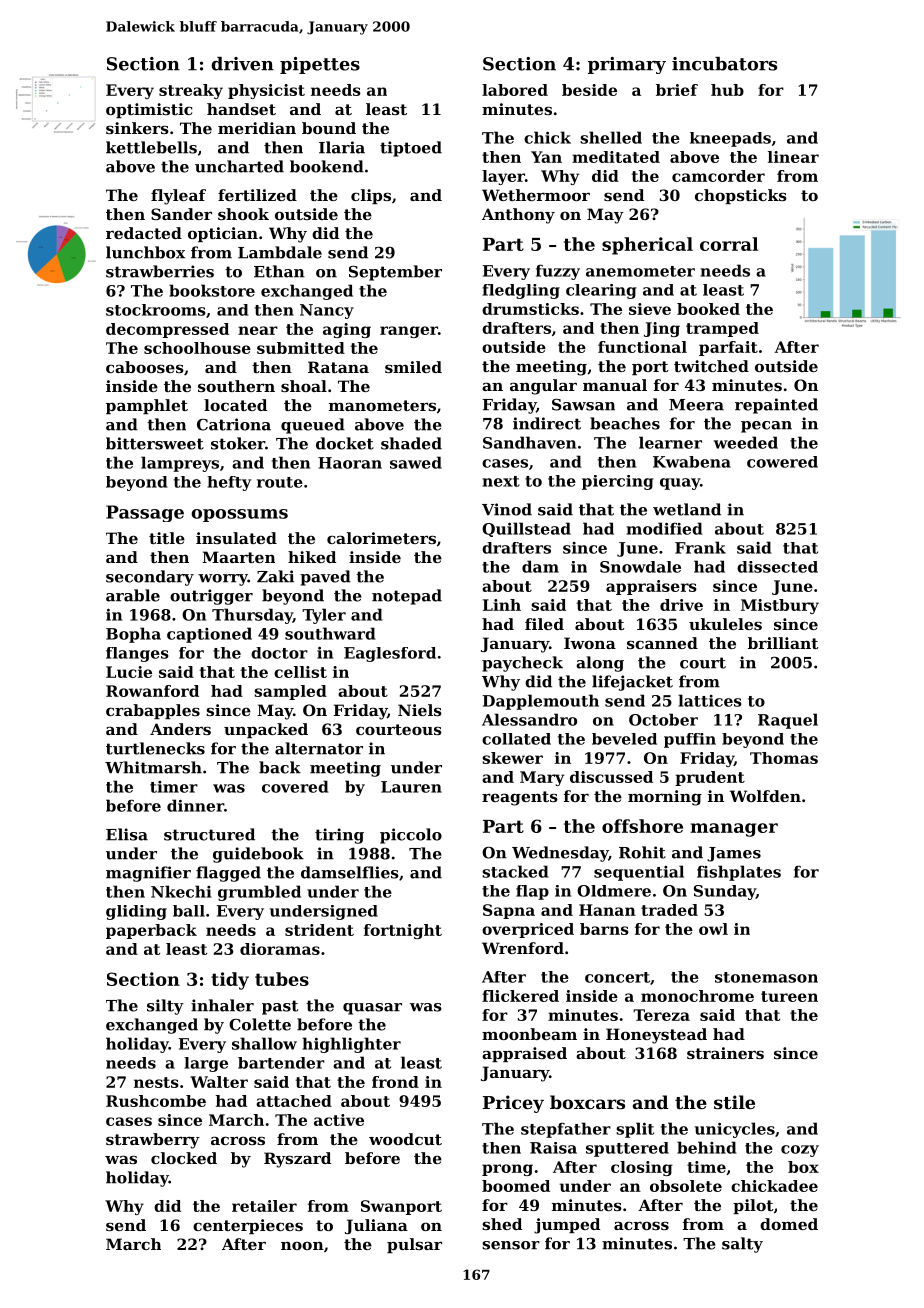 Image resolution: width=924 pixels, height=1308 pixels. I want to click on Rohit, so click(642, 852).
